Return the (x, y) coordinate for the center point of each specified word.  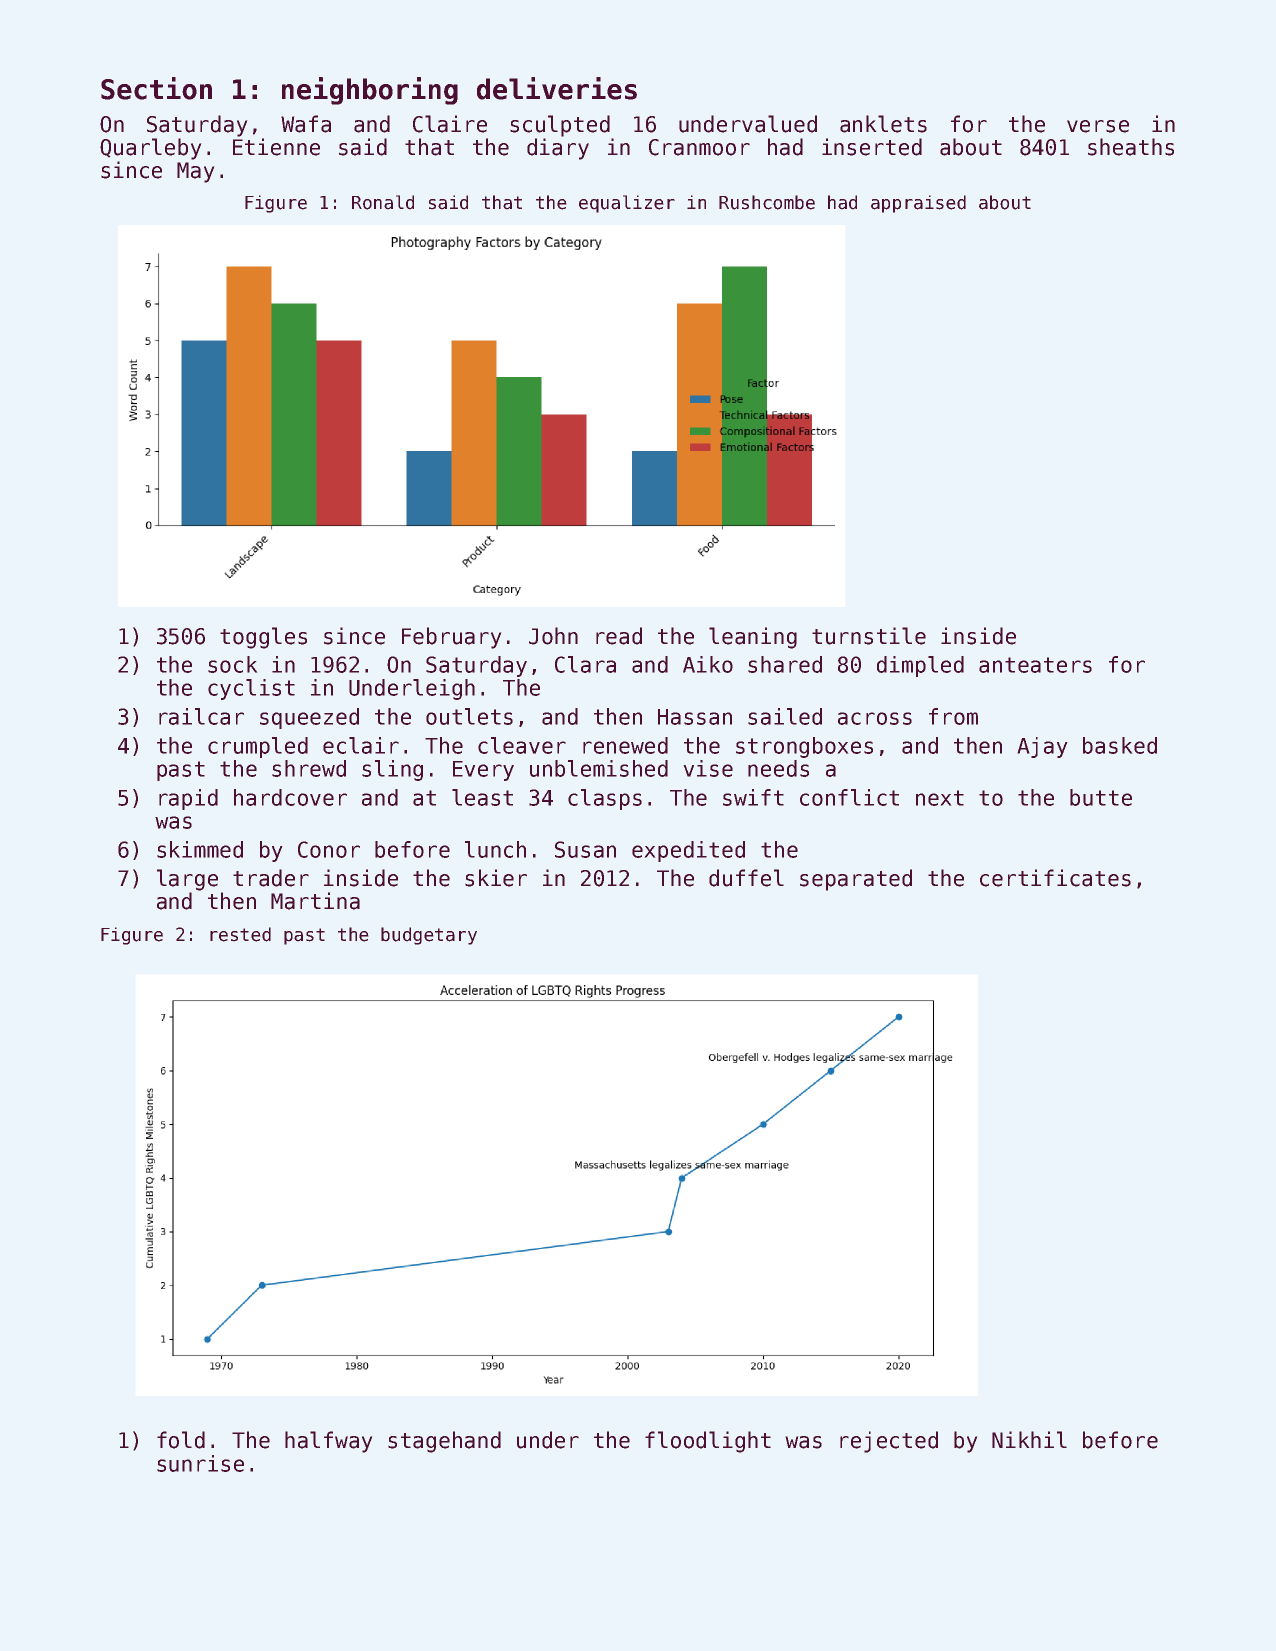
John (553, 636)
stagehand (444, 1442)
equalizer (627, 204)
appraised (918, 204)
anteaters (1035, 665)
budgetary (429, 936)
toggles (263, 638)
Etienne (276, 147)
